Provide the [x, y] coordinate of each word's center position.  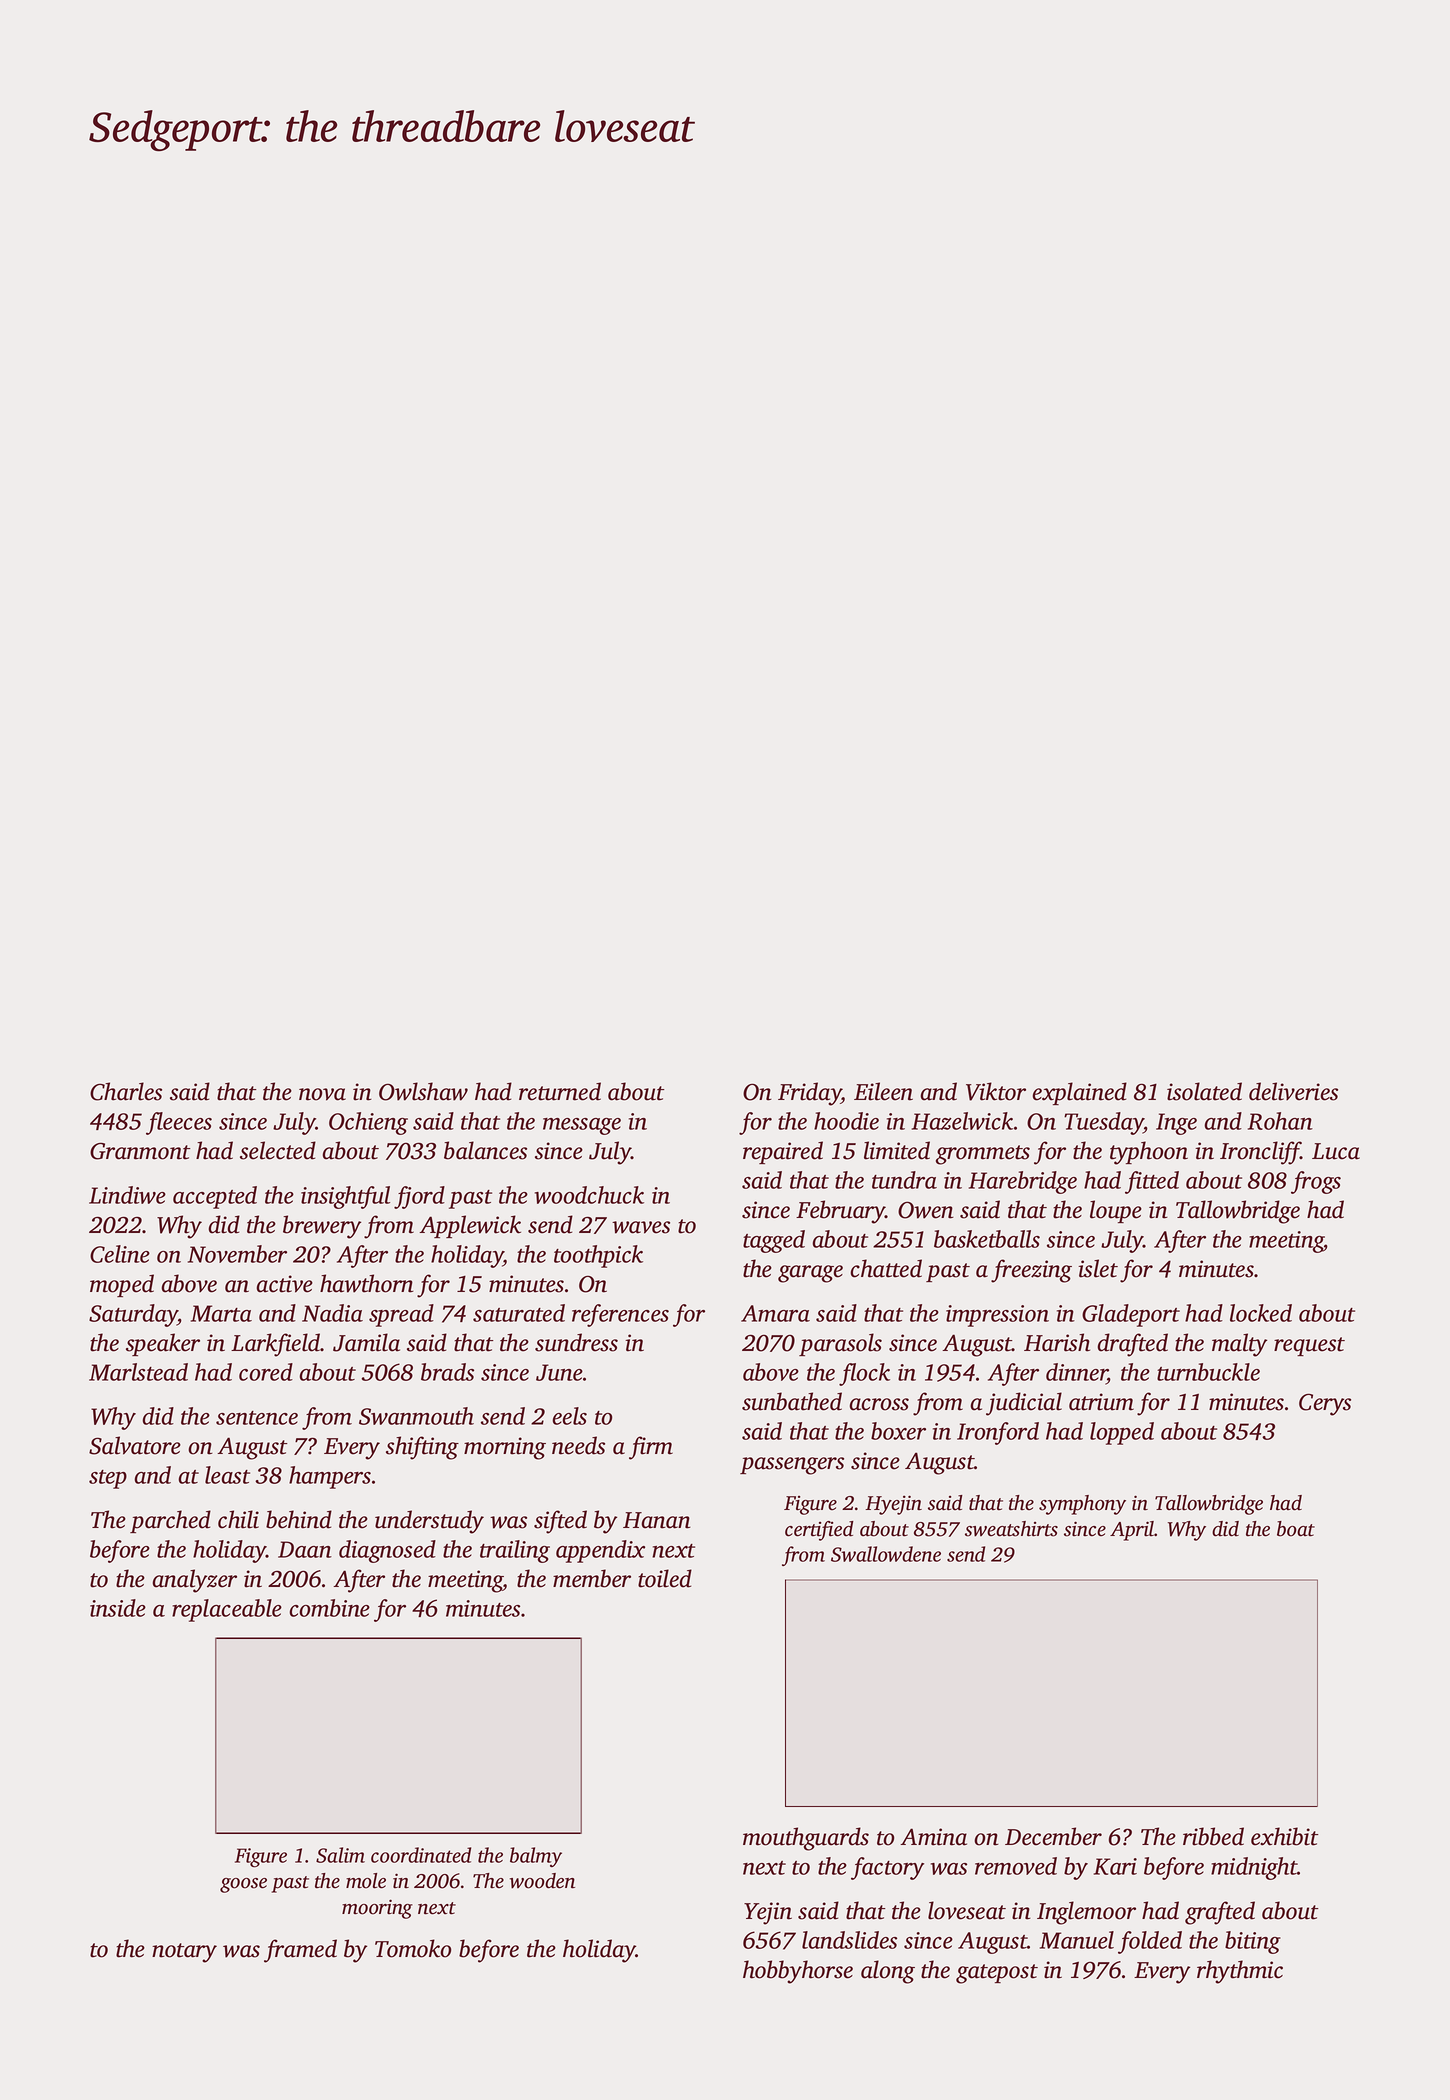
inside [118, 1608]
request [1309, 1346]
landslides [849, 1940]
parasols [840, 1344]
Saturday [133, 1315]
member [592, 1578]
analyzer [195, 1581]
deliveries [1293, 1091]
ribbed [1213, 1836]
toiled [665, 1578]
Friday [809, 1094]
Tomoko [413, 1948]
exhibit [1284, 1836]
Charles [126, 1091]
